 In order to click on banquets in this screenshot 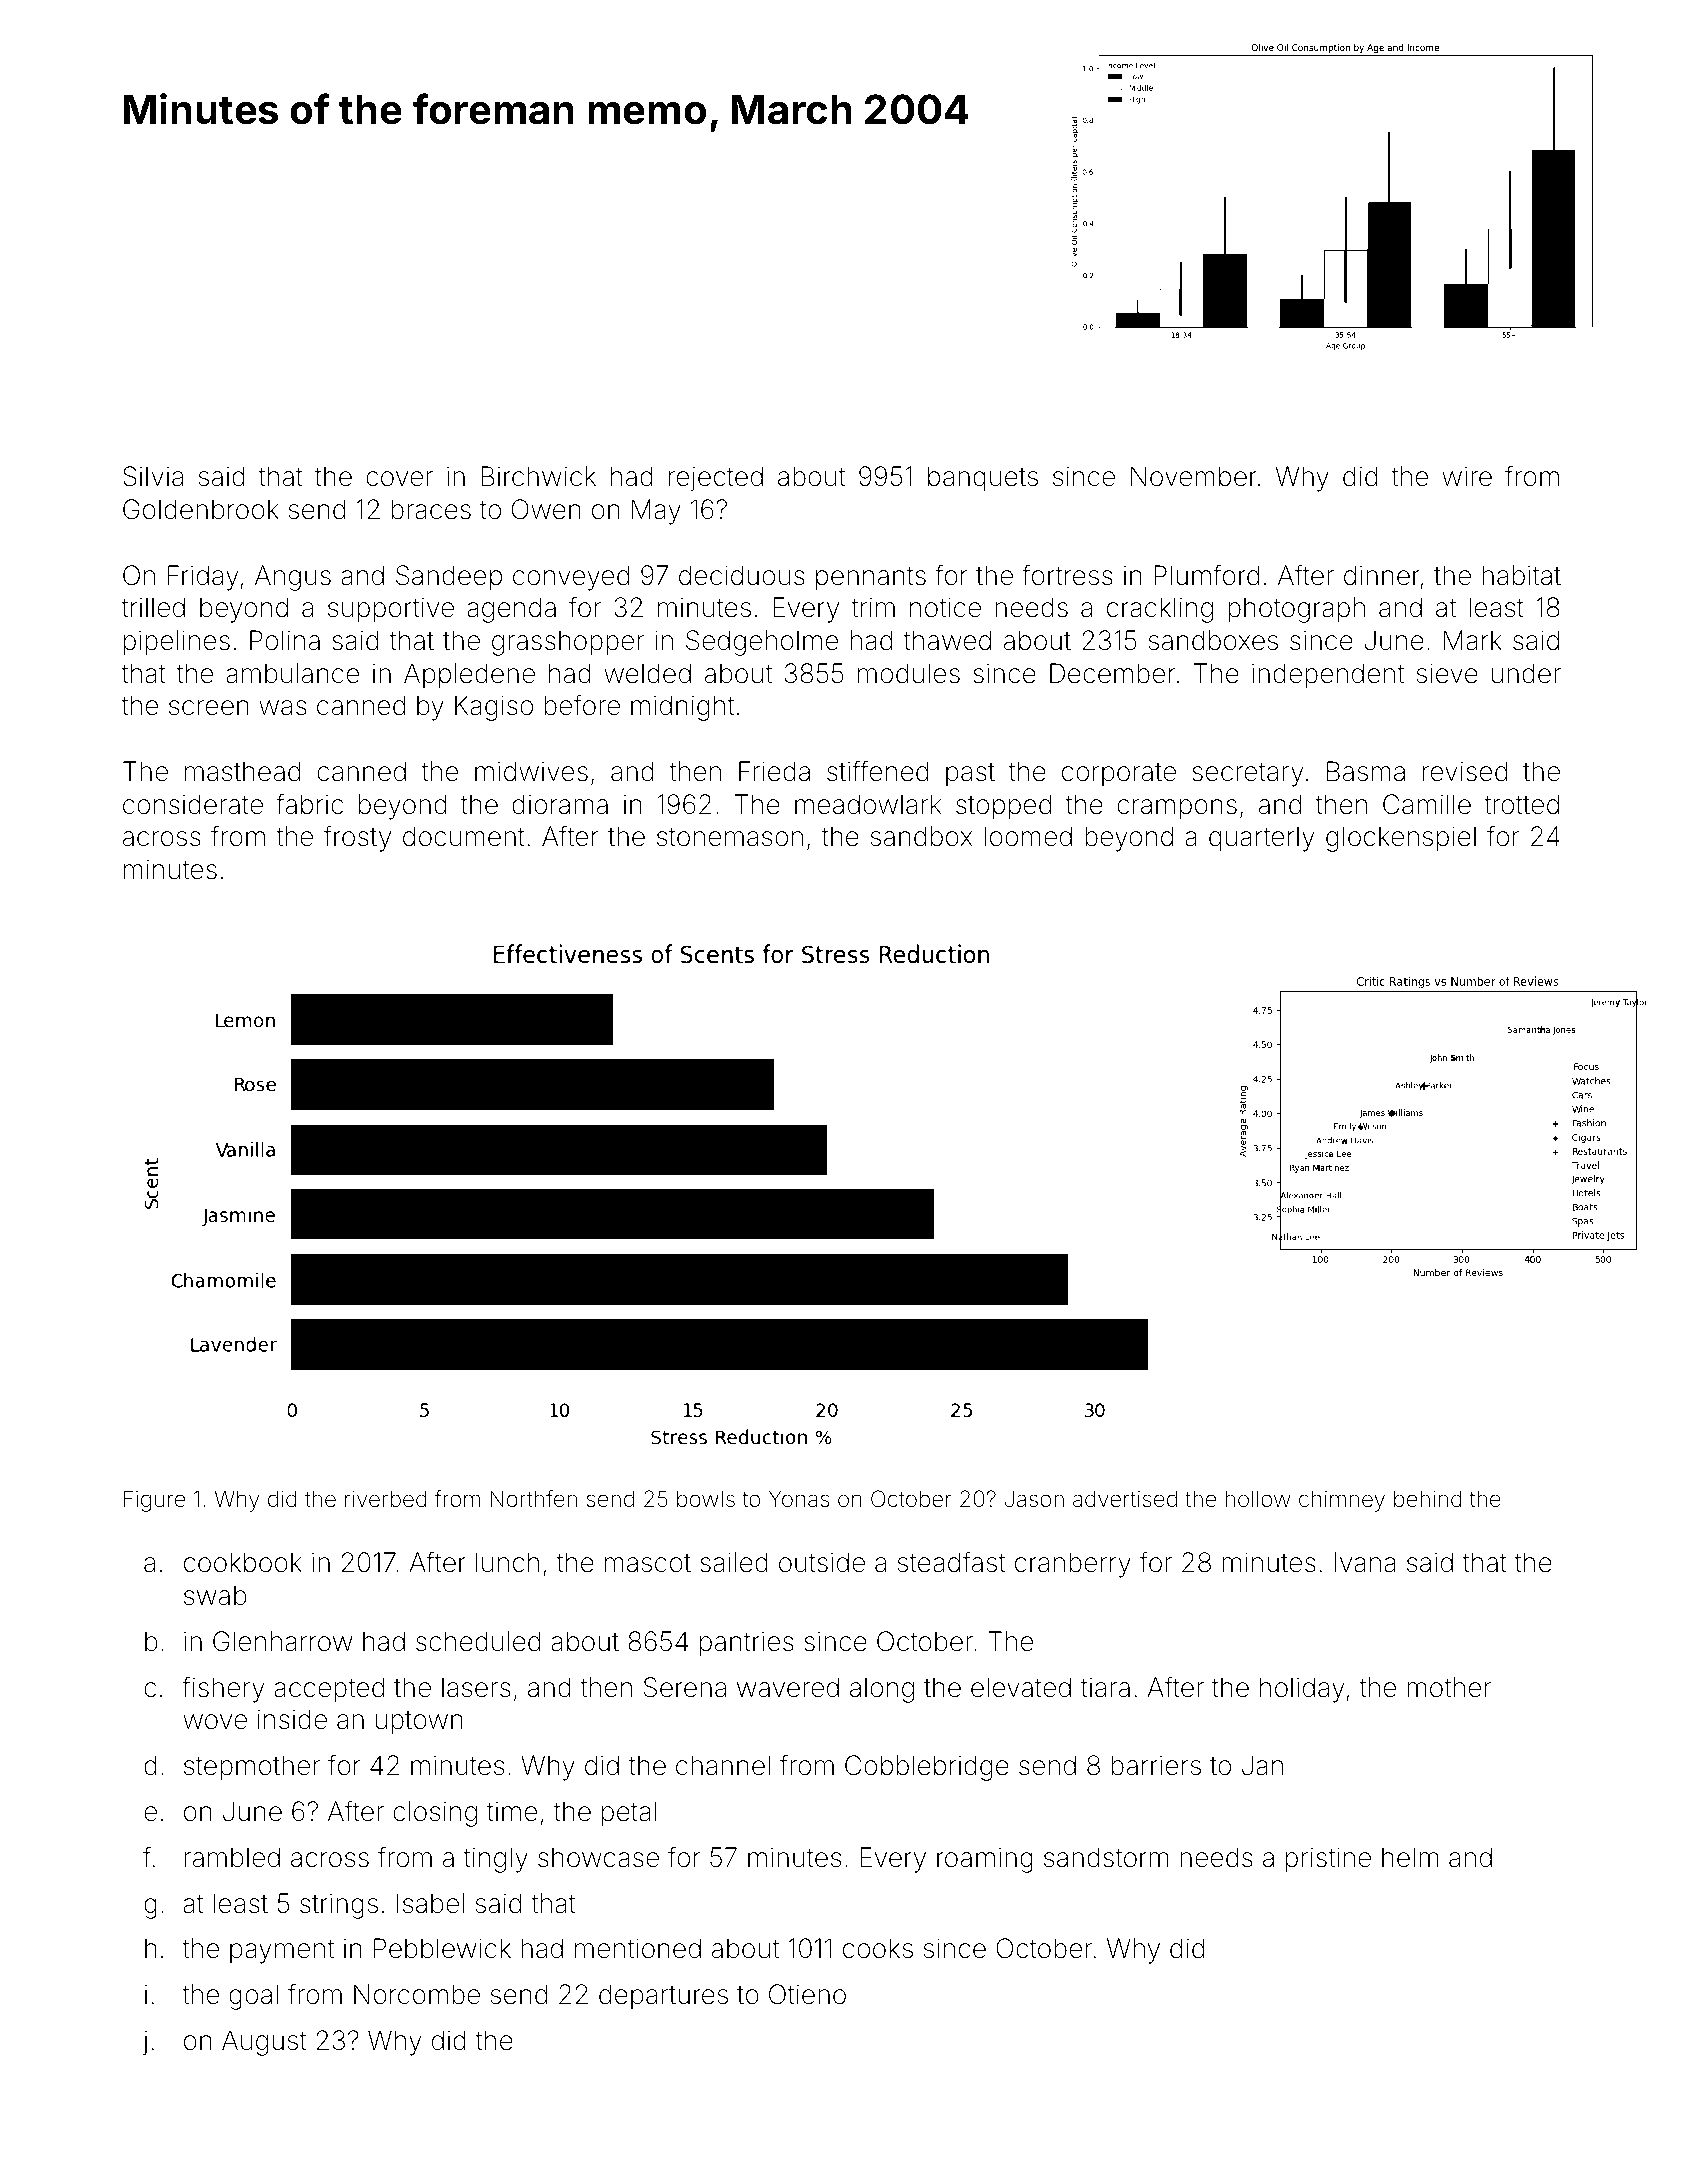, I will do `click(983, 479)`.
